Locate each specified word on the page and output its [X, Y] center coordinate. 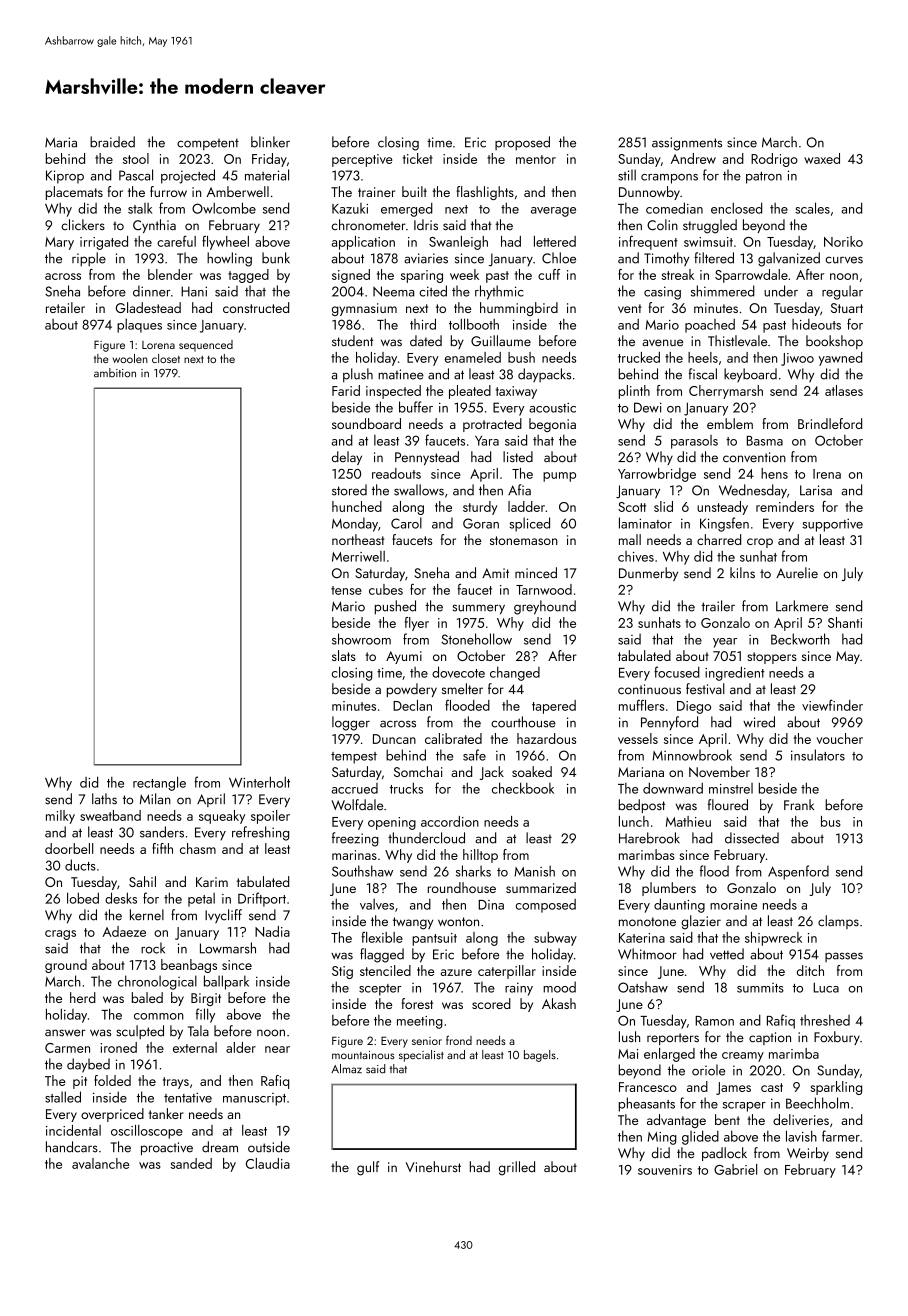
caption [770, 1038]
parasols [694, 442]
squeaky [222, 817]
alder [241, 1047]
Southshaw [362, 871]
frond [459, 1040]
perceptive [362, 160]
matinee [401, 374]
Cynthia [154, 226]
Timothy [666, 259]
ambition [115, 373]
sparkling [836, 1088]
